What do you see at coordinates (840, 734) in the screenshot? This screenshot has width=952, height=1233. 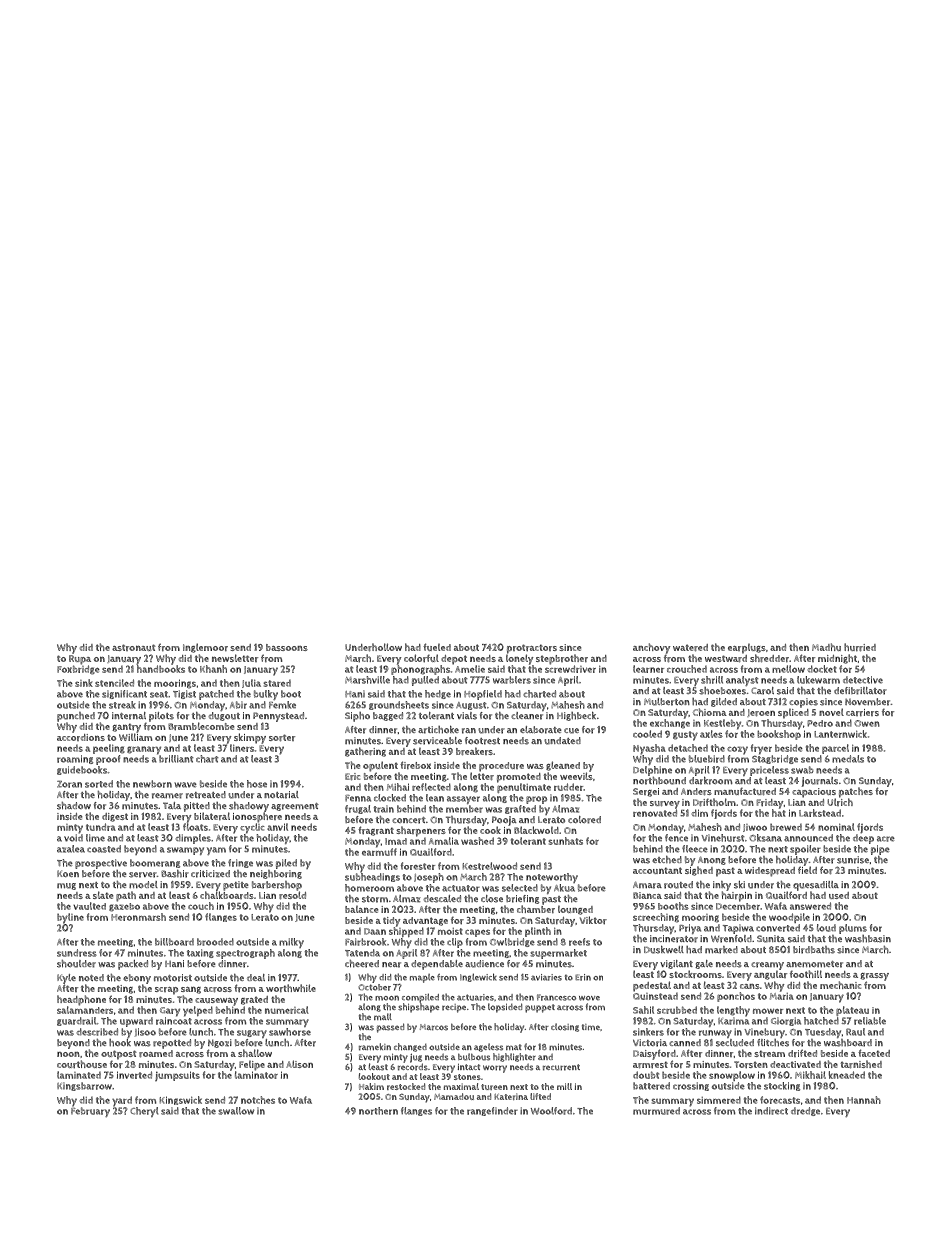 I see `Lanternwick` at bounding box center [840, 734].
